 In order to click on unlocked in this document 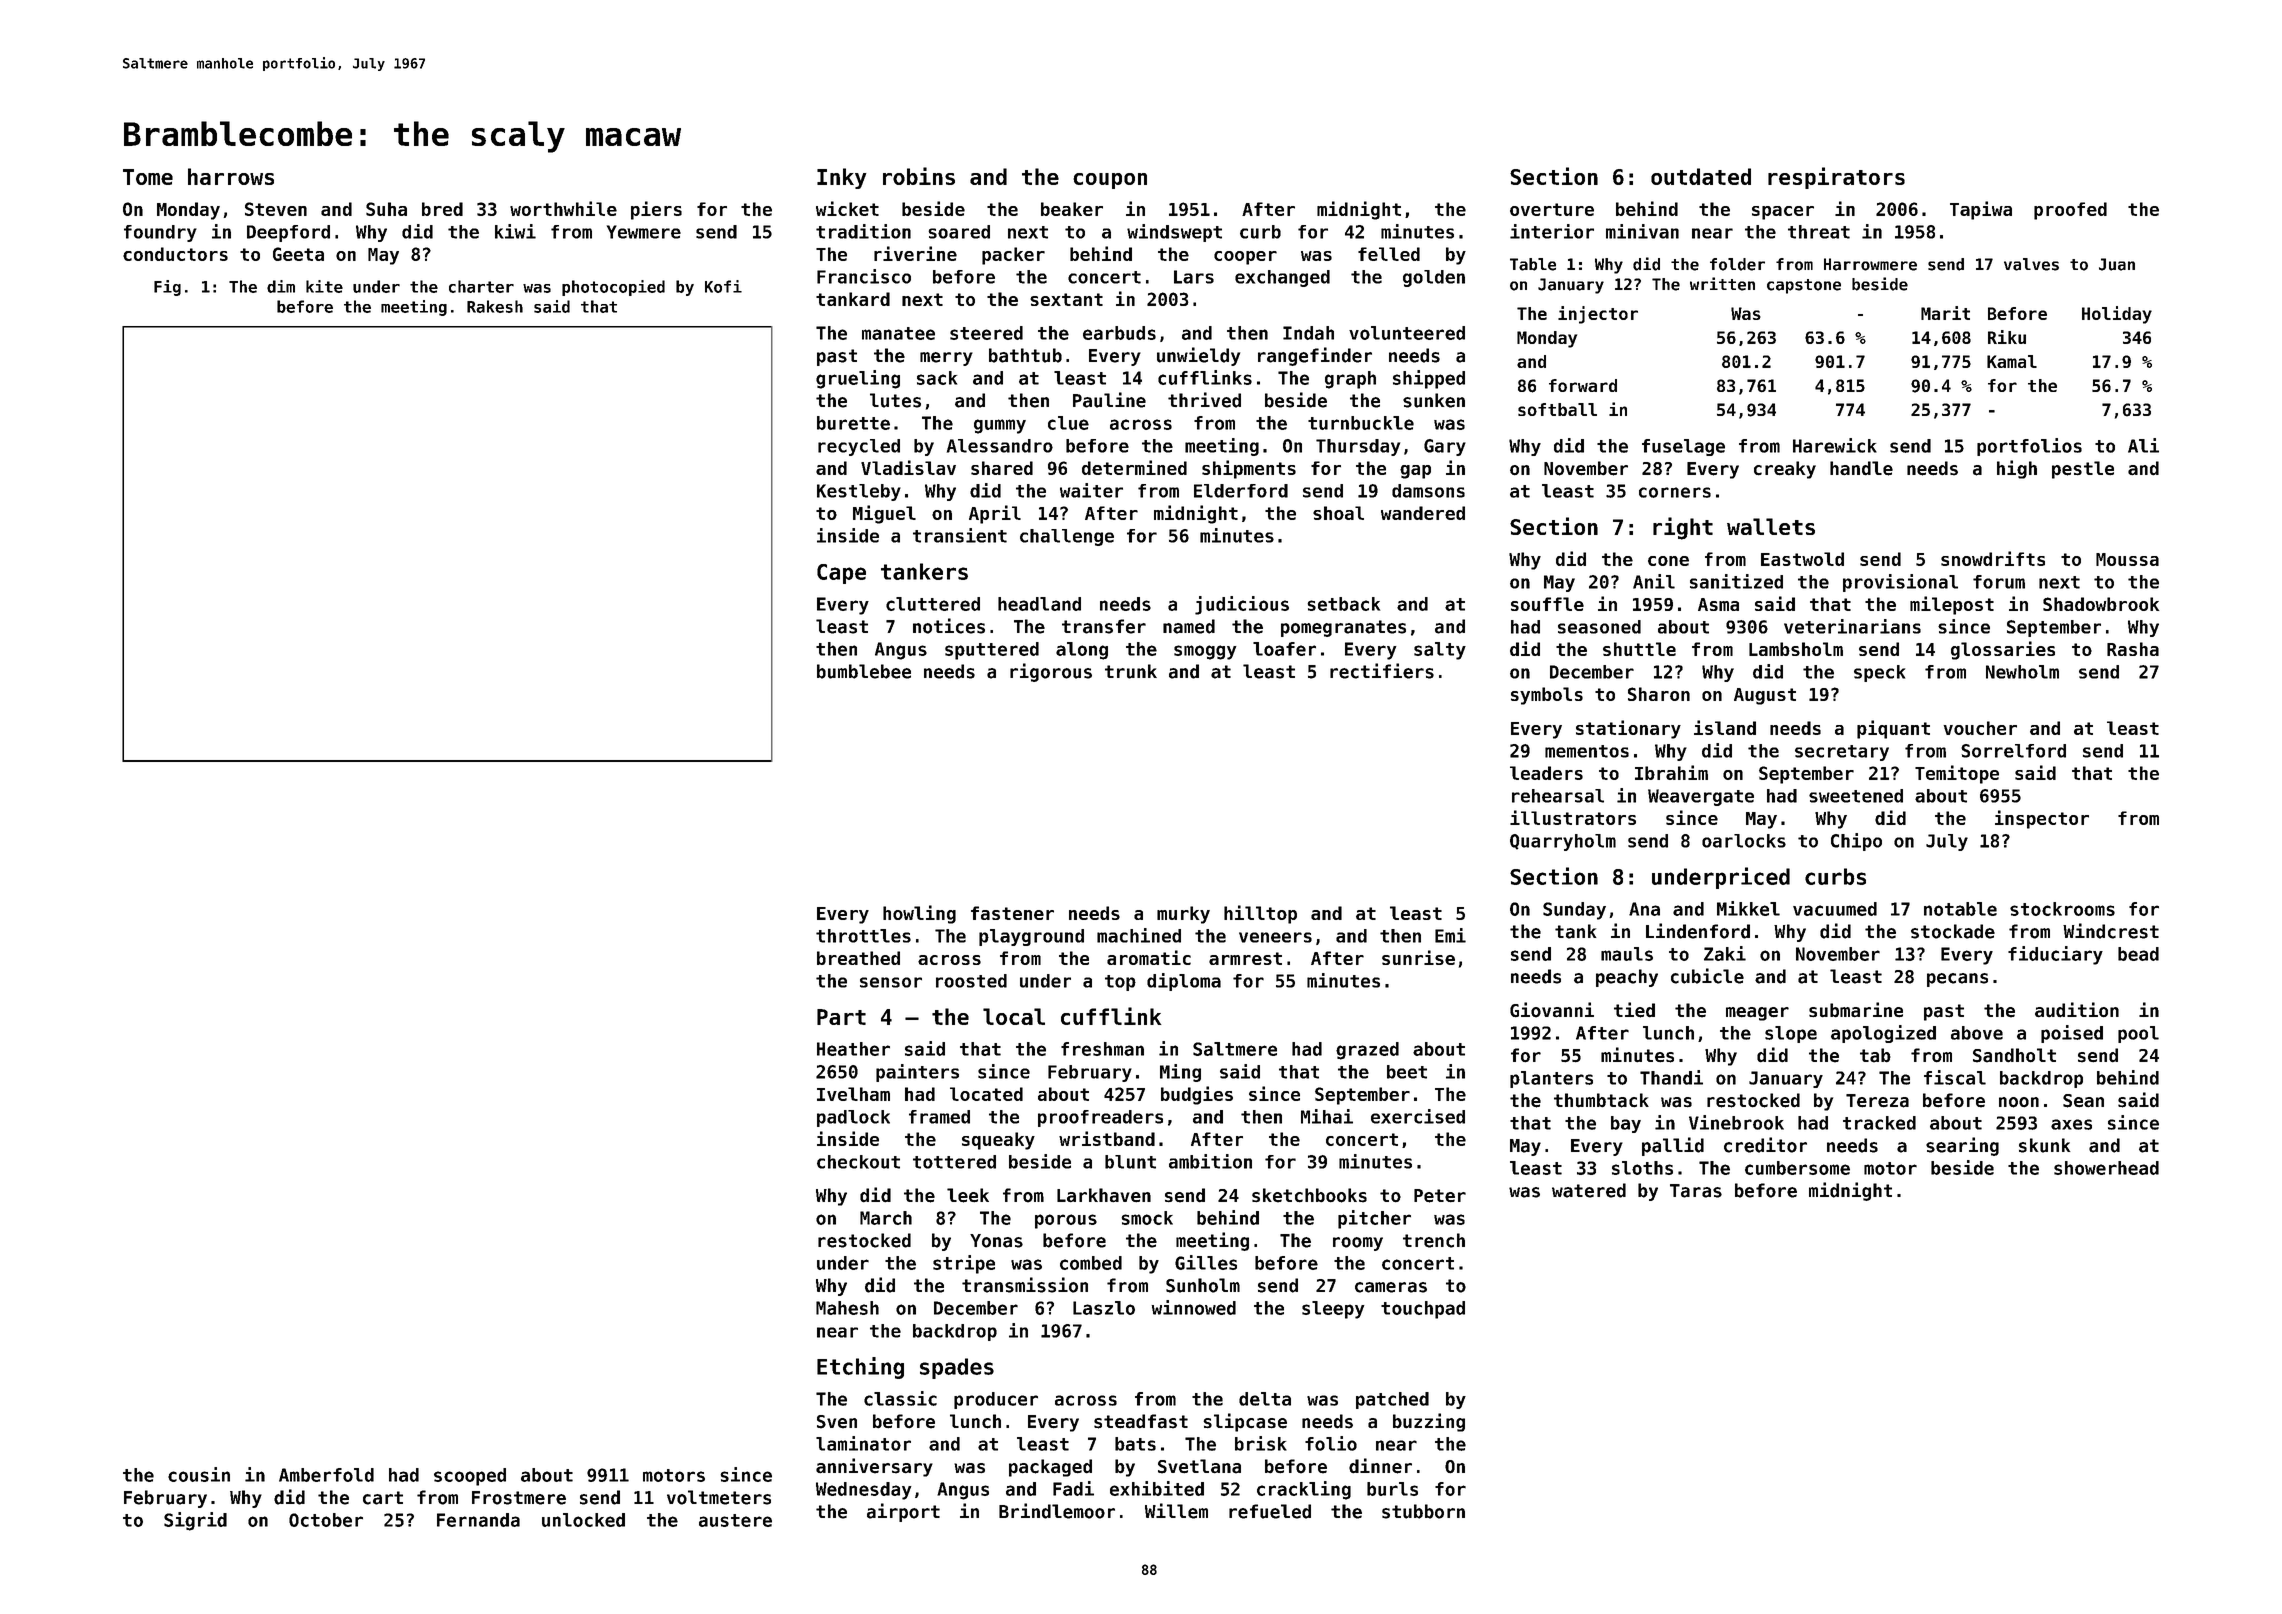, I will do `click(583, 1520)`.
